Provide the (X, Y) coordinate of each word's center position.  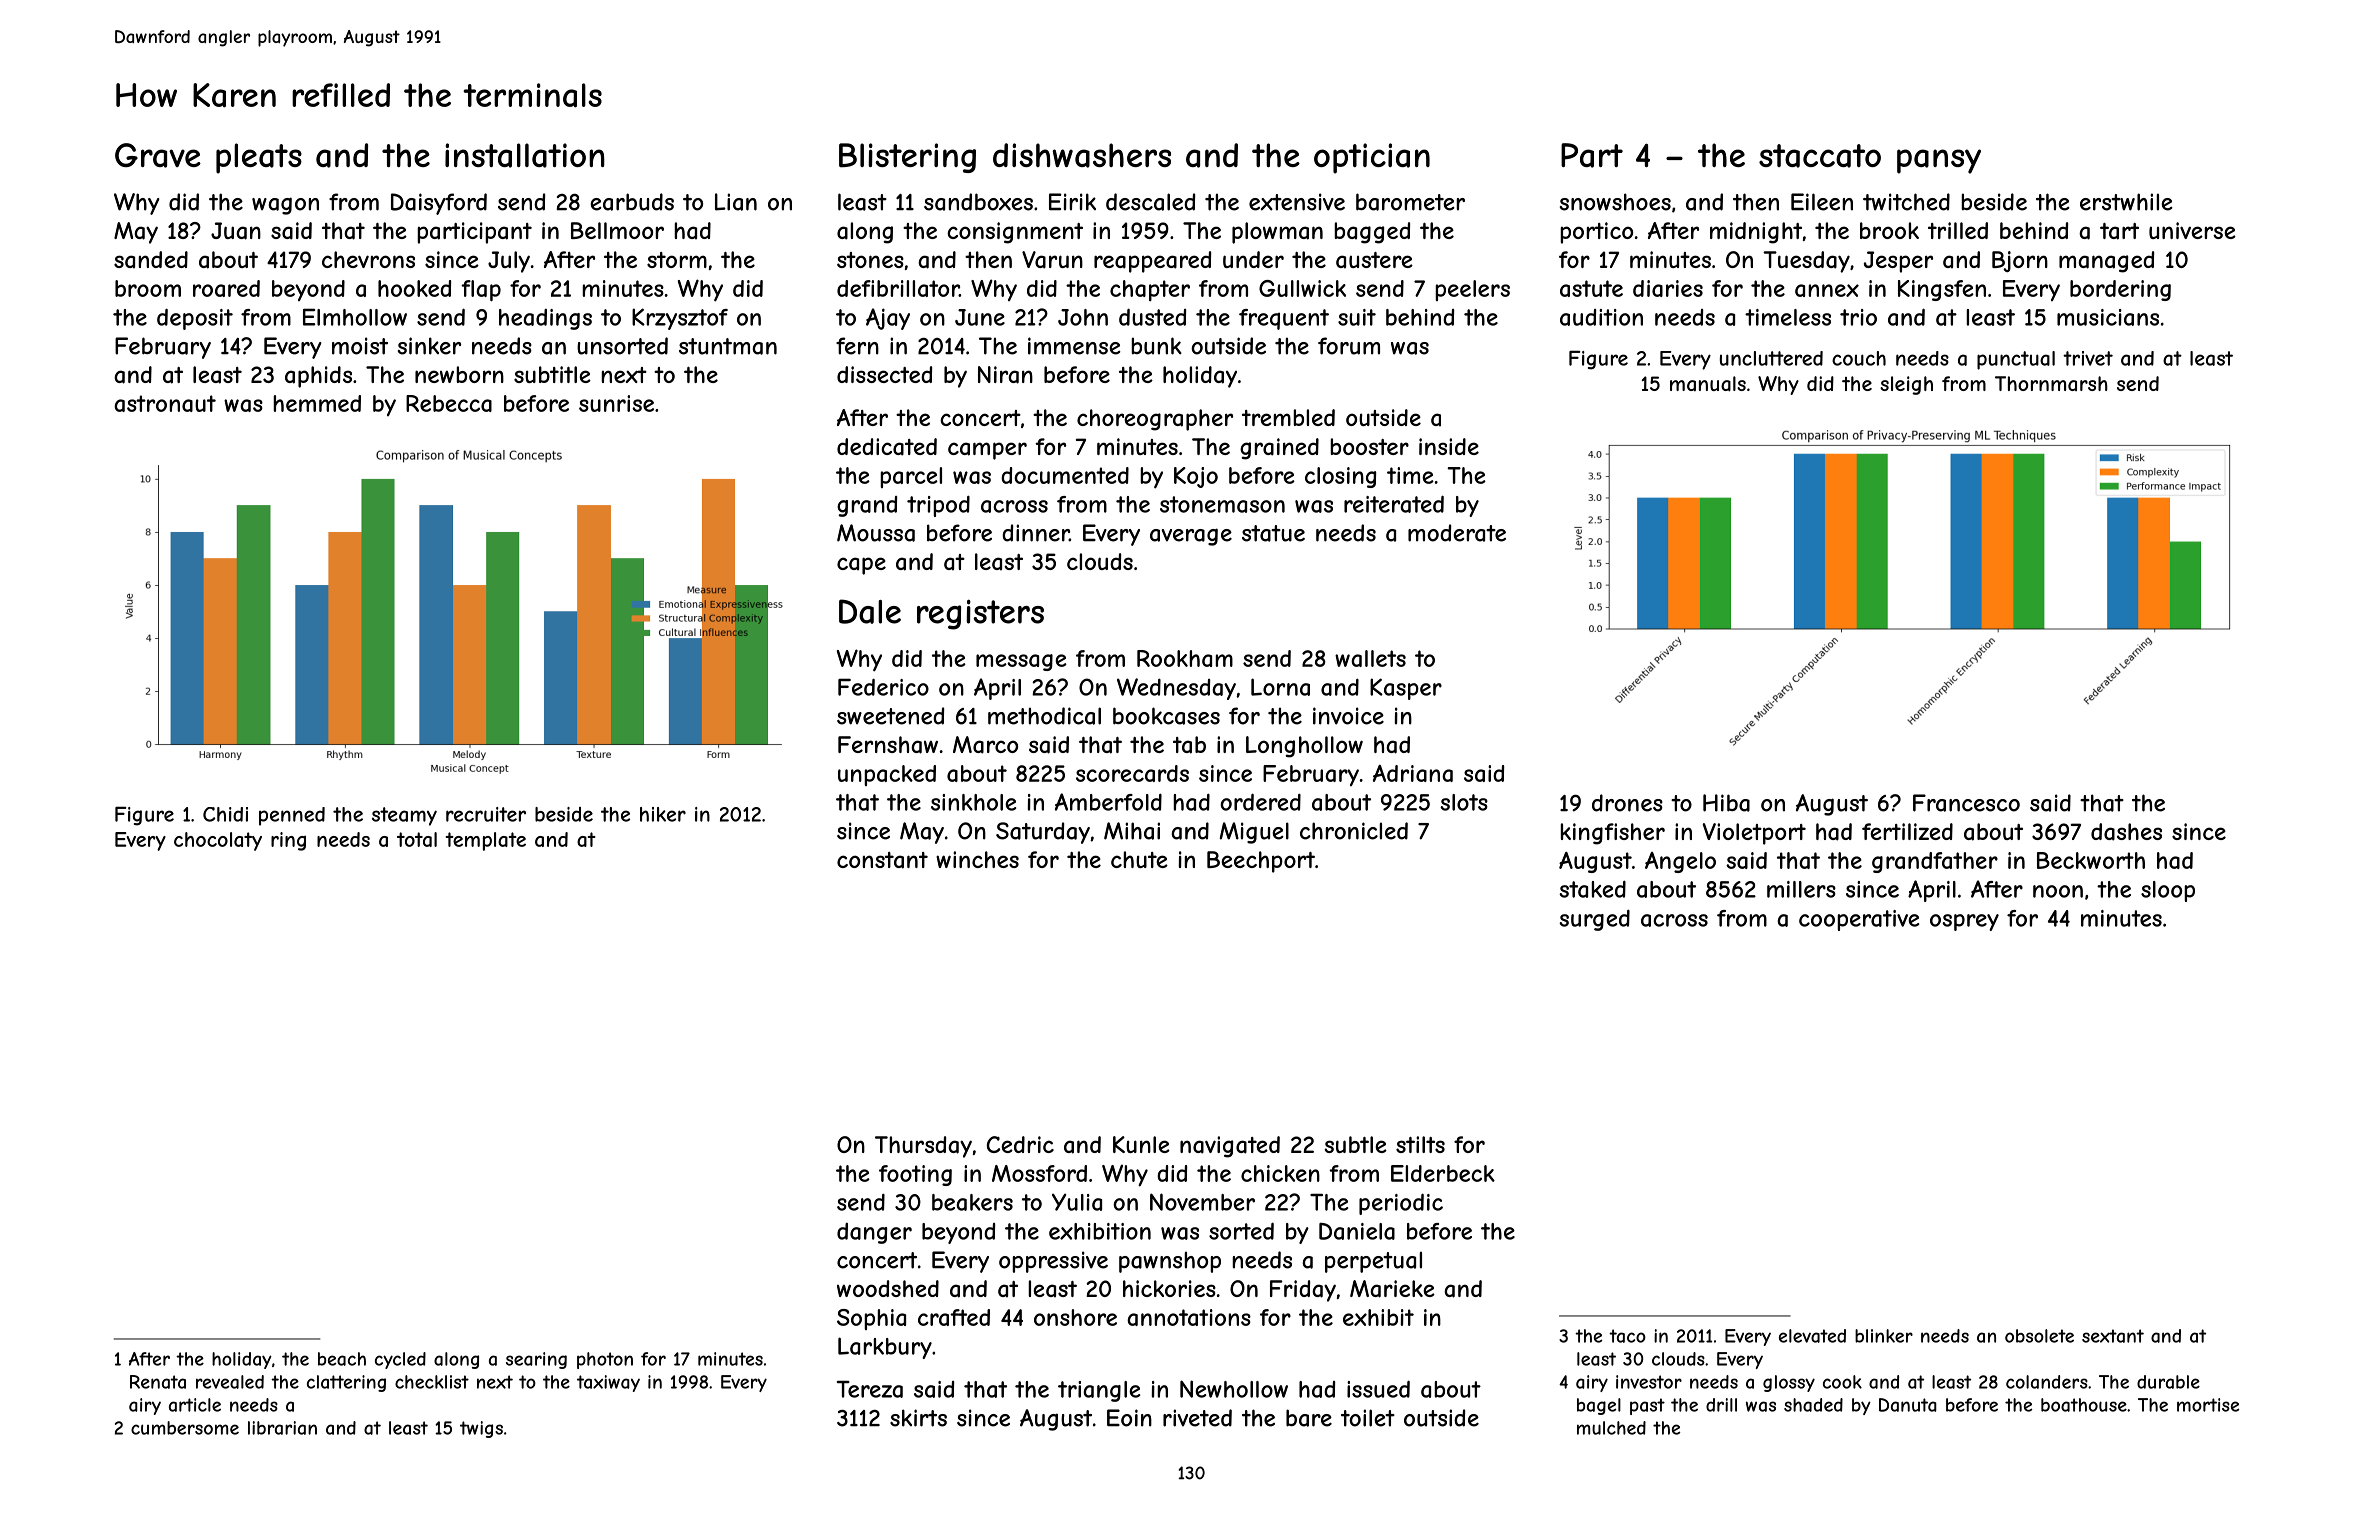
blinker (1884, 1336)
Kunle (1141, 1144)
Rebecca (449, 403)
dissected (884, 374)
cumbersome (185, 1428)
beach (342, 1359)
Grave (158, 155)
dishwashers (1082, 155)
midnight (1756, 233)
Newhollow (1234, 1389)
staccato (1820, 156)
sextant (2113, 1336)
